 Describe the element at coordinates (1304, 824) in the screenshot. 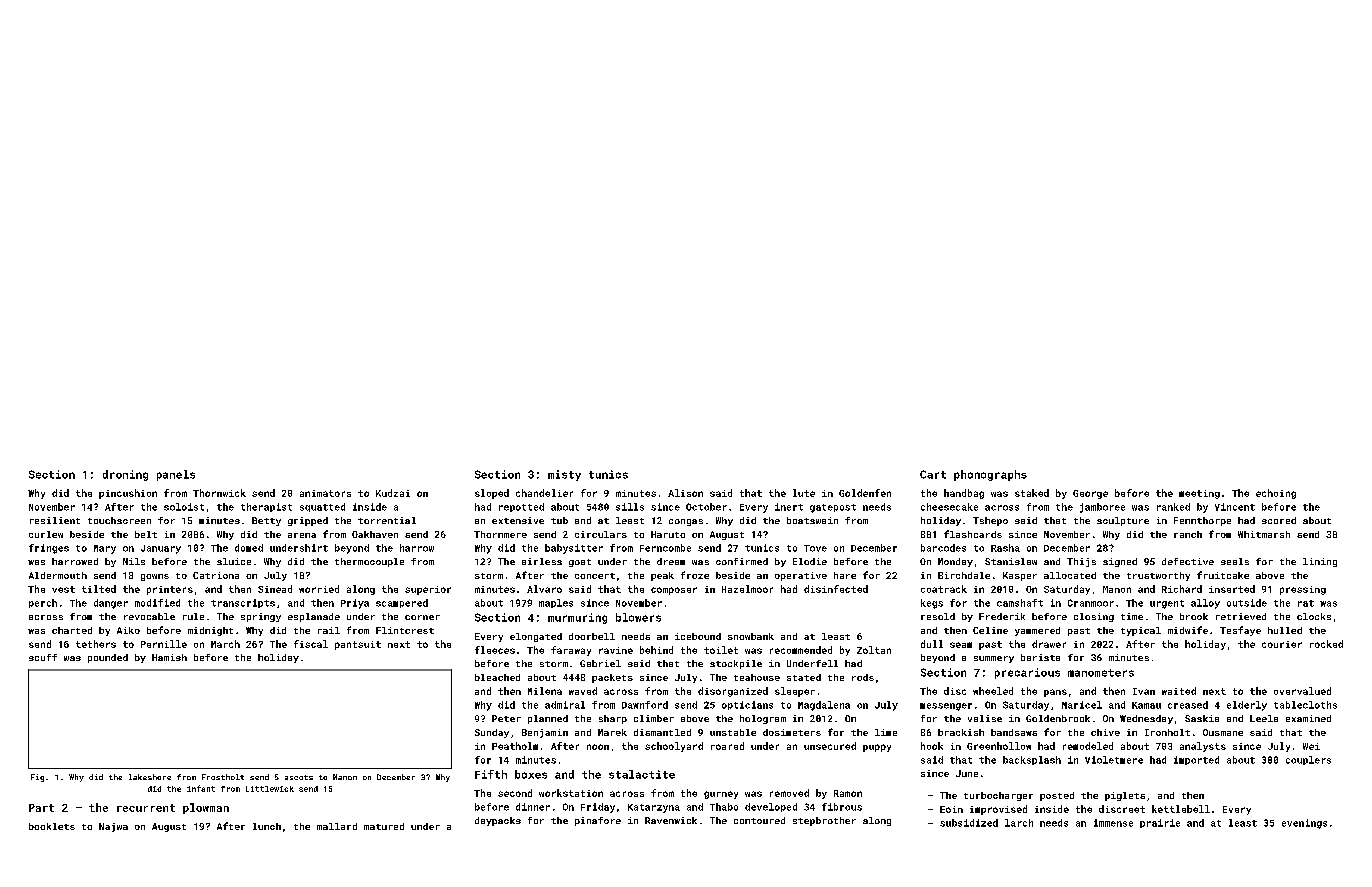

I see `evenings` at that location.
